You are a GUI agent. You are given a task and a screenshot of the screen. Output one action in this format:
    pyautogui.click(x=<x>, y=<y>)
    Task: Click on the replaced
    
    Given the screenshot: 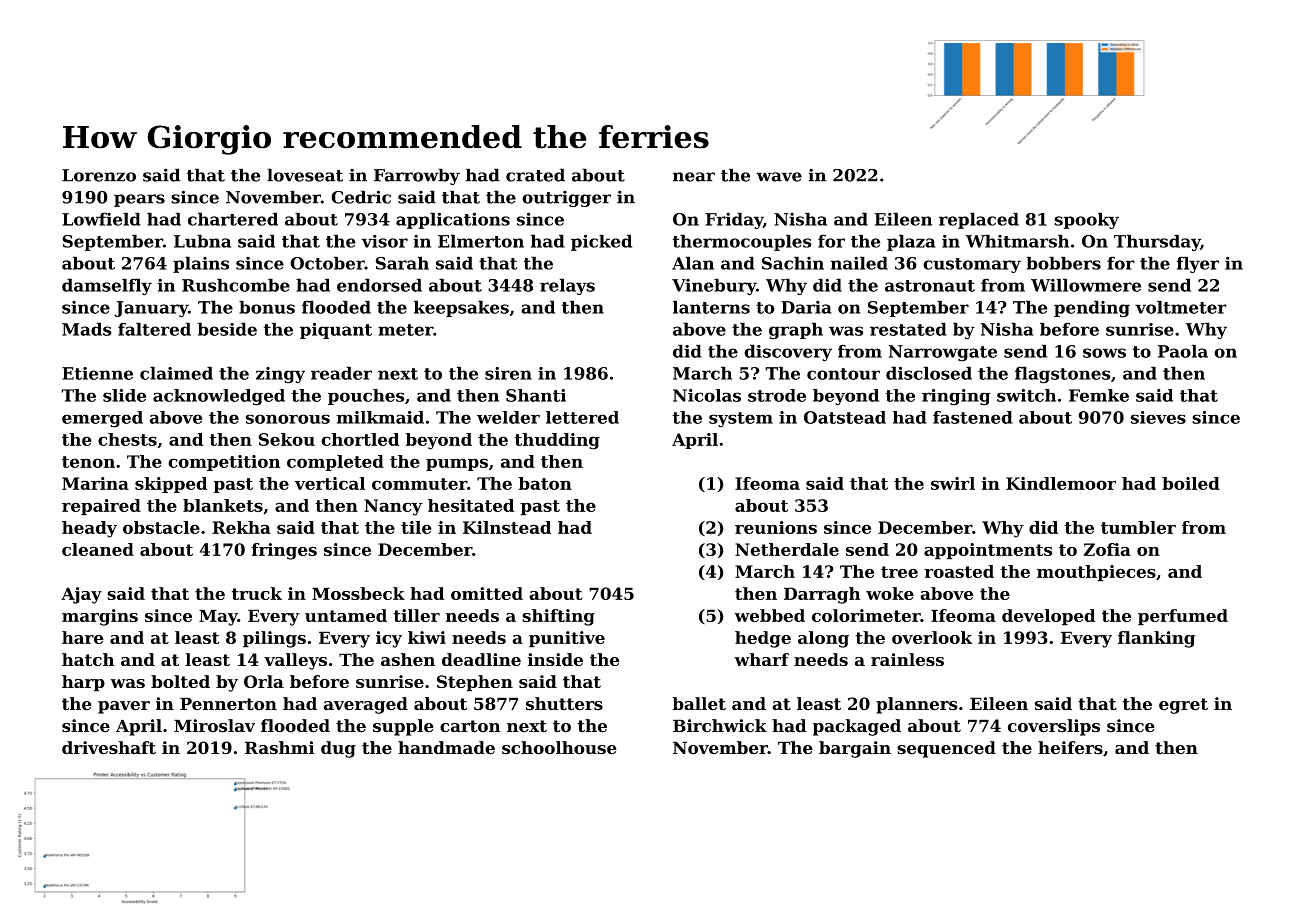 What is the action you would take?
    pyautogui.click(x=979, y=220)
